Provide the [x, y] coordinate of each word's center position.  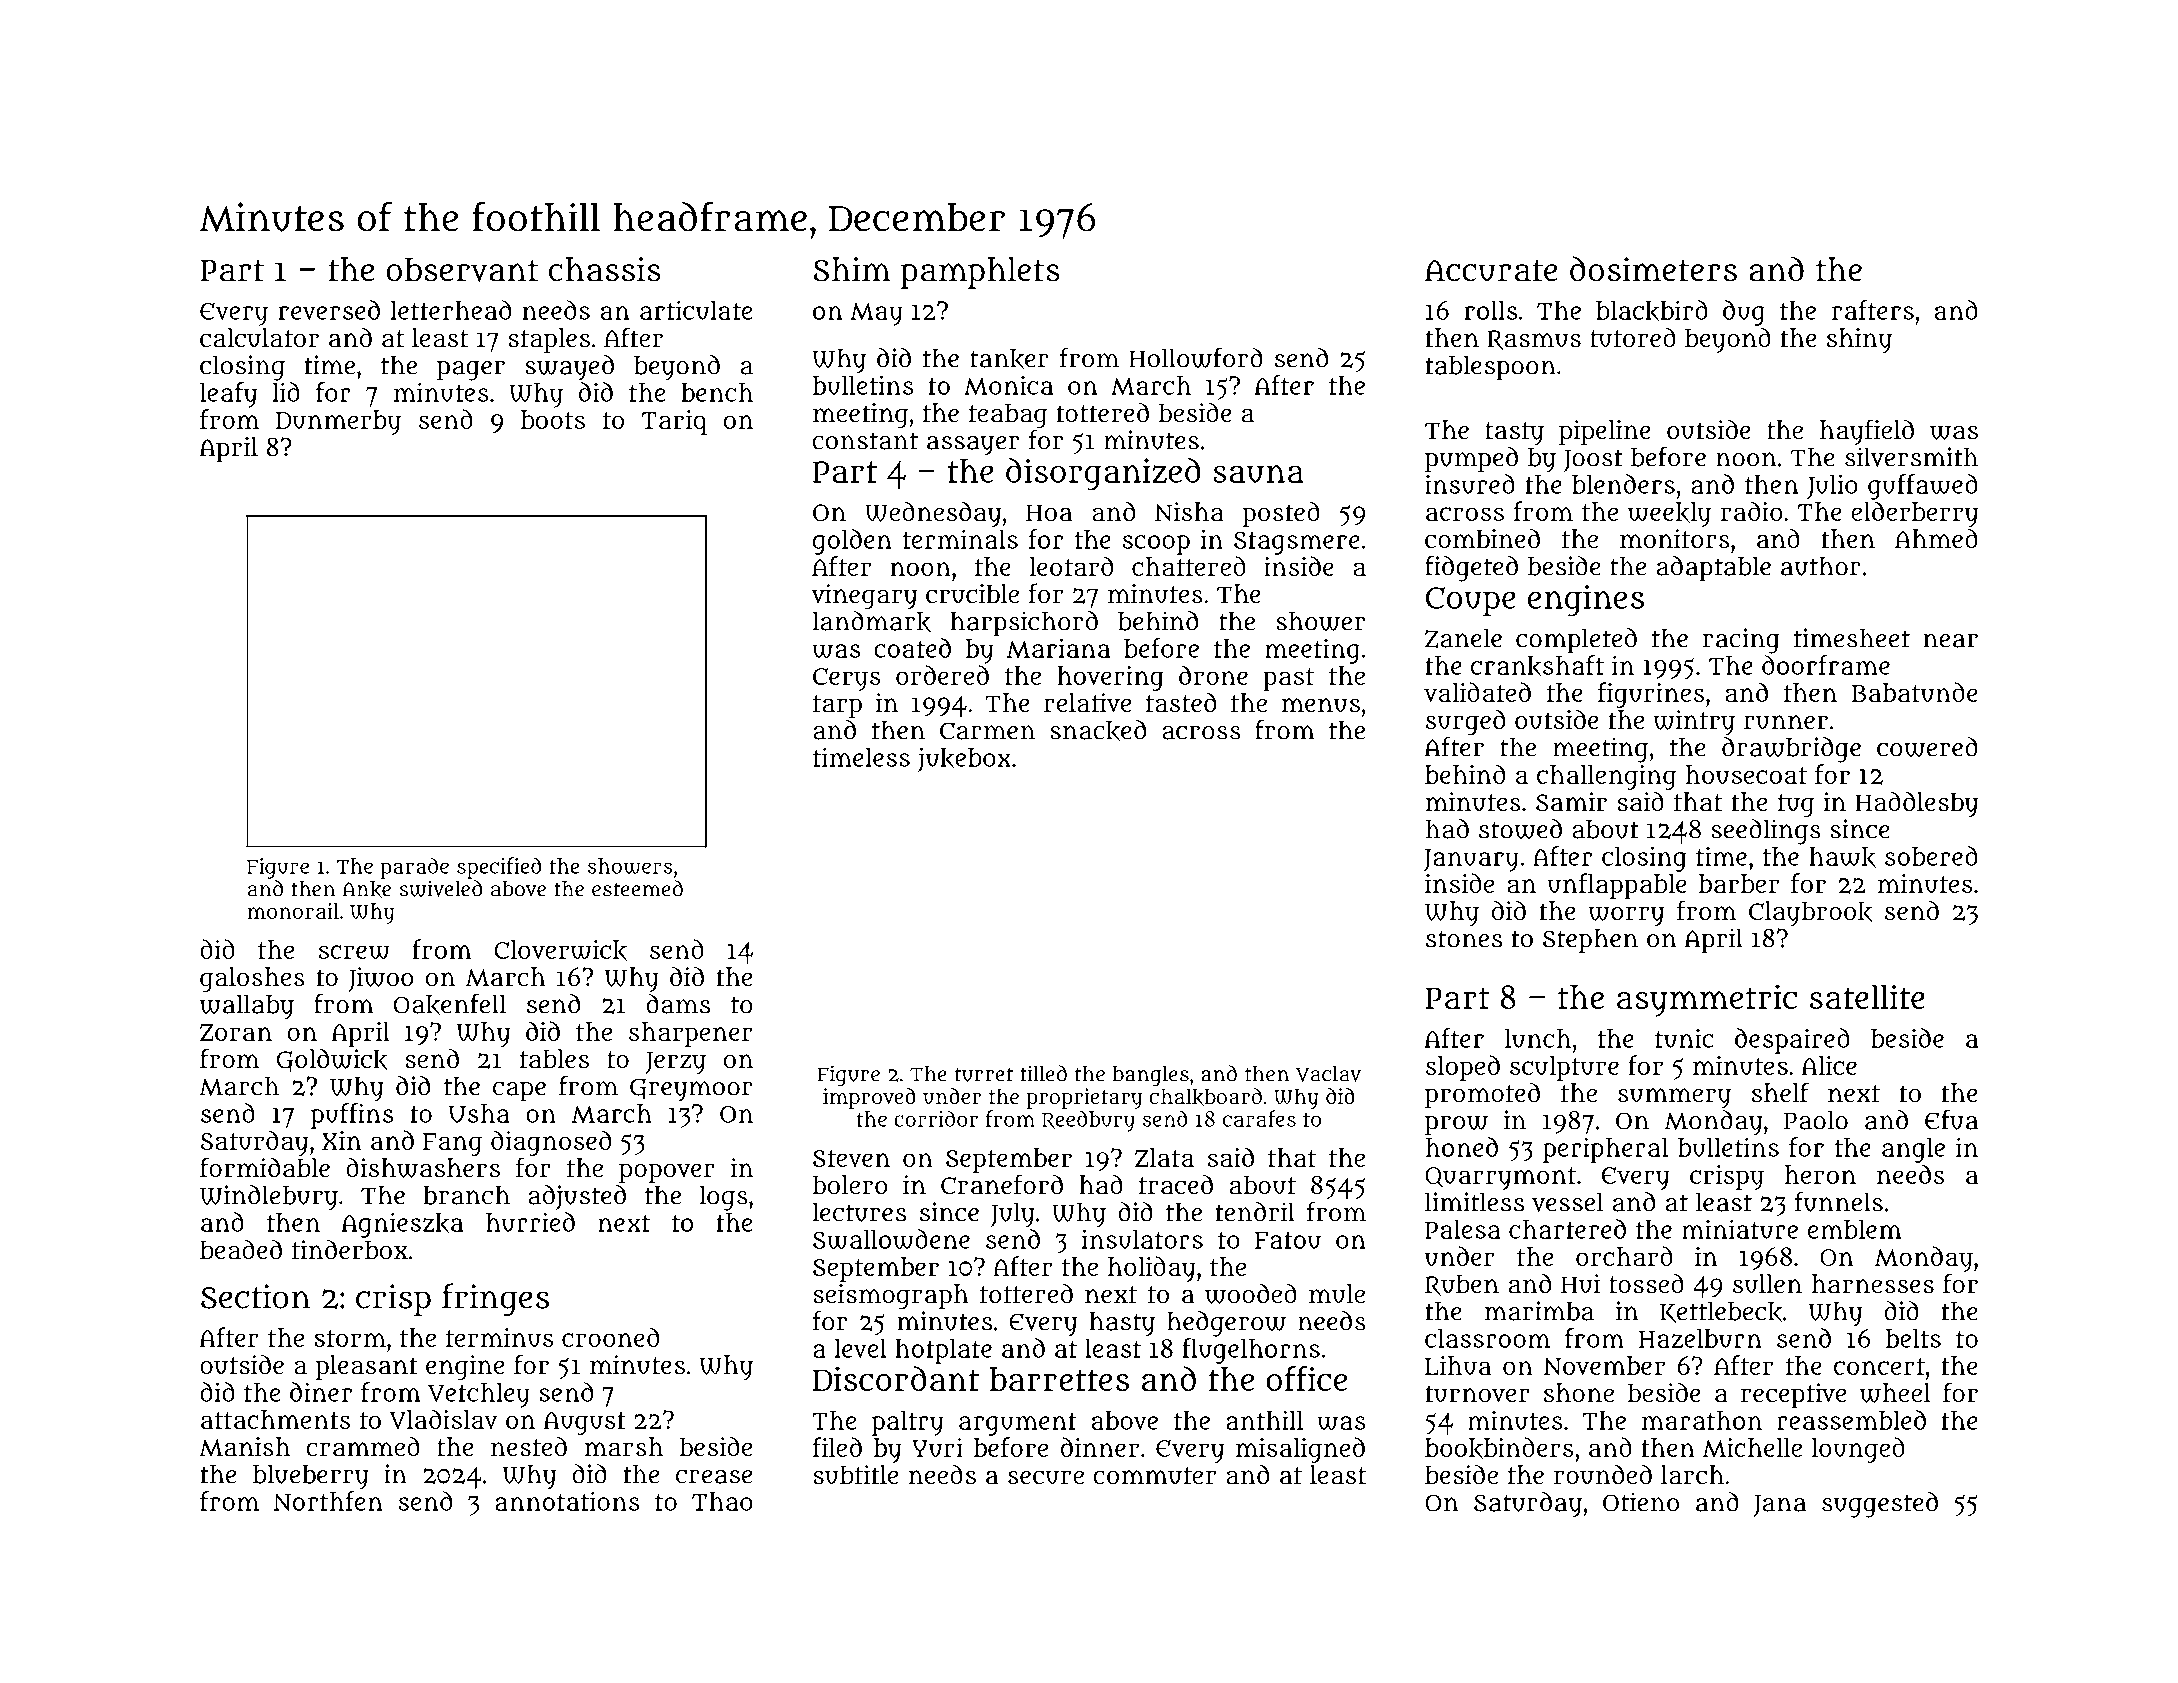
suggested [1880, 1505]
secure [1046, 1477]
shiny [1859, 340]
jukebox [964, 759]
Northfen [328, 1501]
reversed [329, 310]
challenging [1606, 777]
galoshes [252, 980]
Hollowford [1196, 357]
